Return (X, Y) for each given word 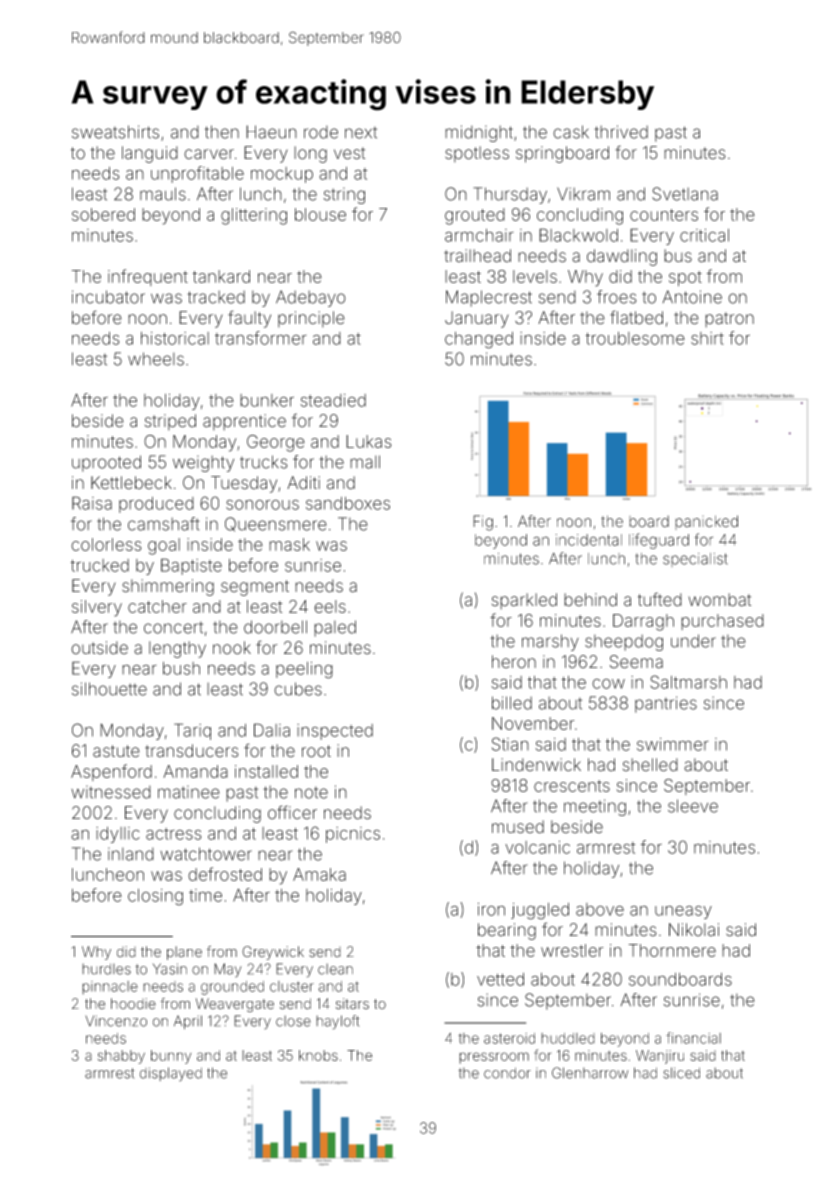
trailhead (477, 256)
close (293, 1021)
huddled (568, 1038)
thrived (621, 132)
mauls (163, 194)
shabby (121, 1057)
